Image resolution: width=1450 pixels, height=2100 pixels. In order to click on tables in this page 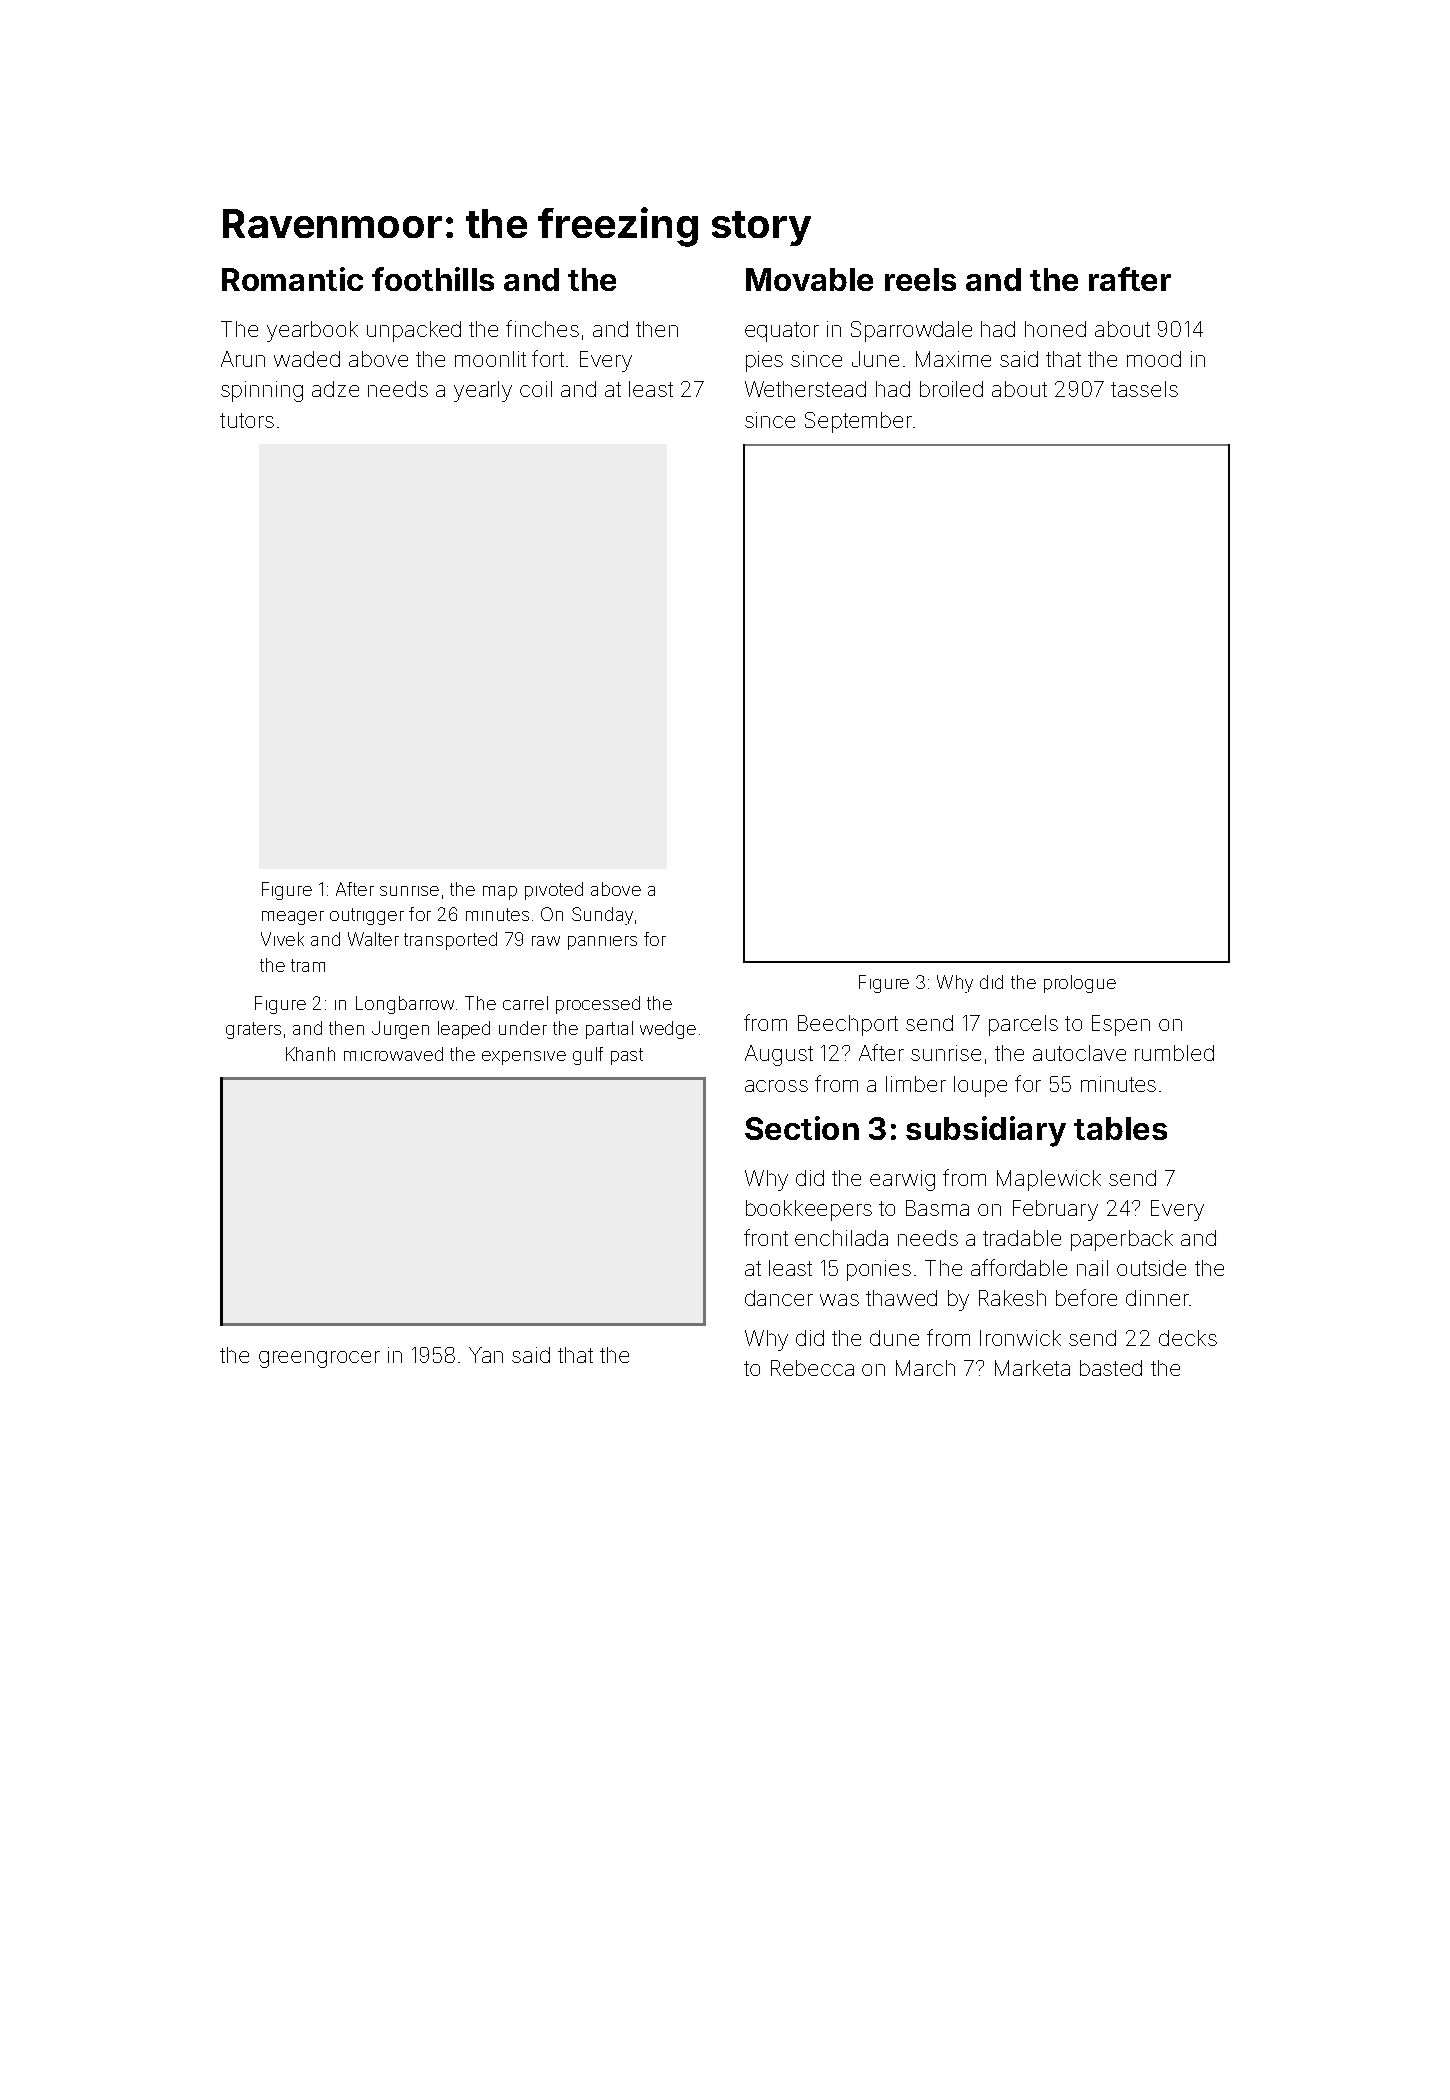, I will do `click(1120, 1128)`.
